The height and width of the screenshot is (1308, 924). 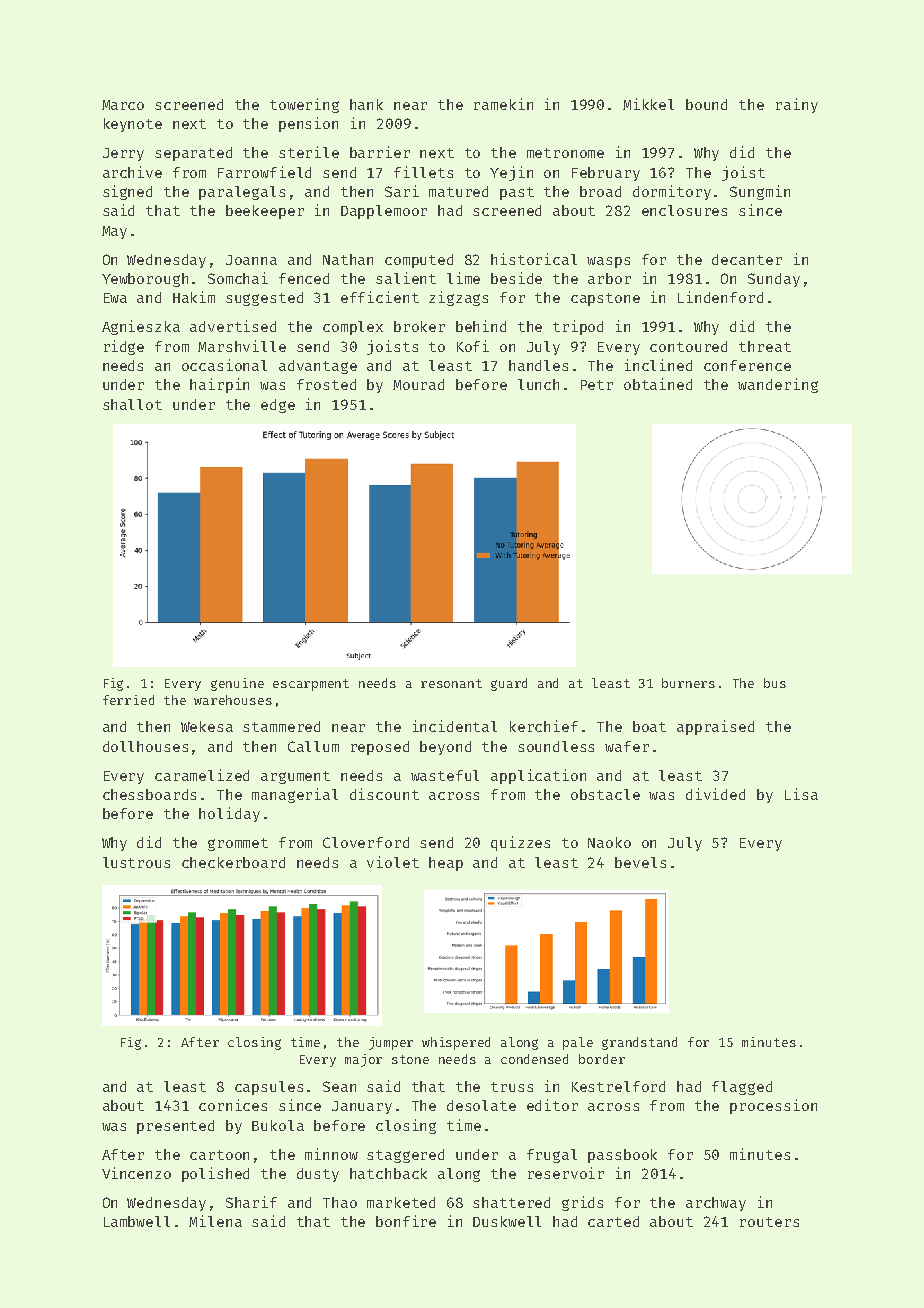 What do you see at coordinates (136, 1173) in the screenshot?
I see `Vincenzo` at bounding box center [136, 1173].
